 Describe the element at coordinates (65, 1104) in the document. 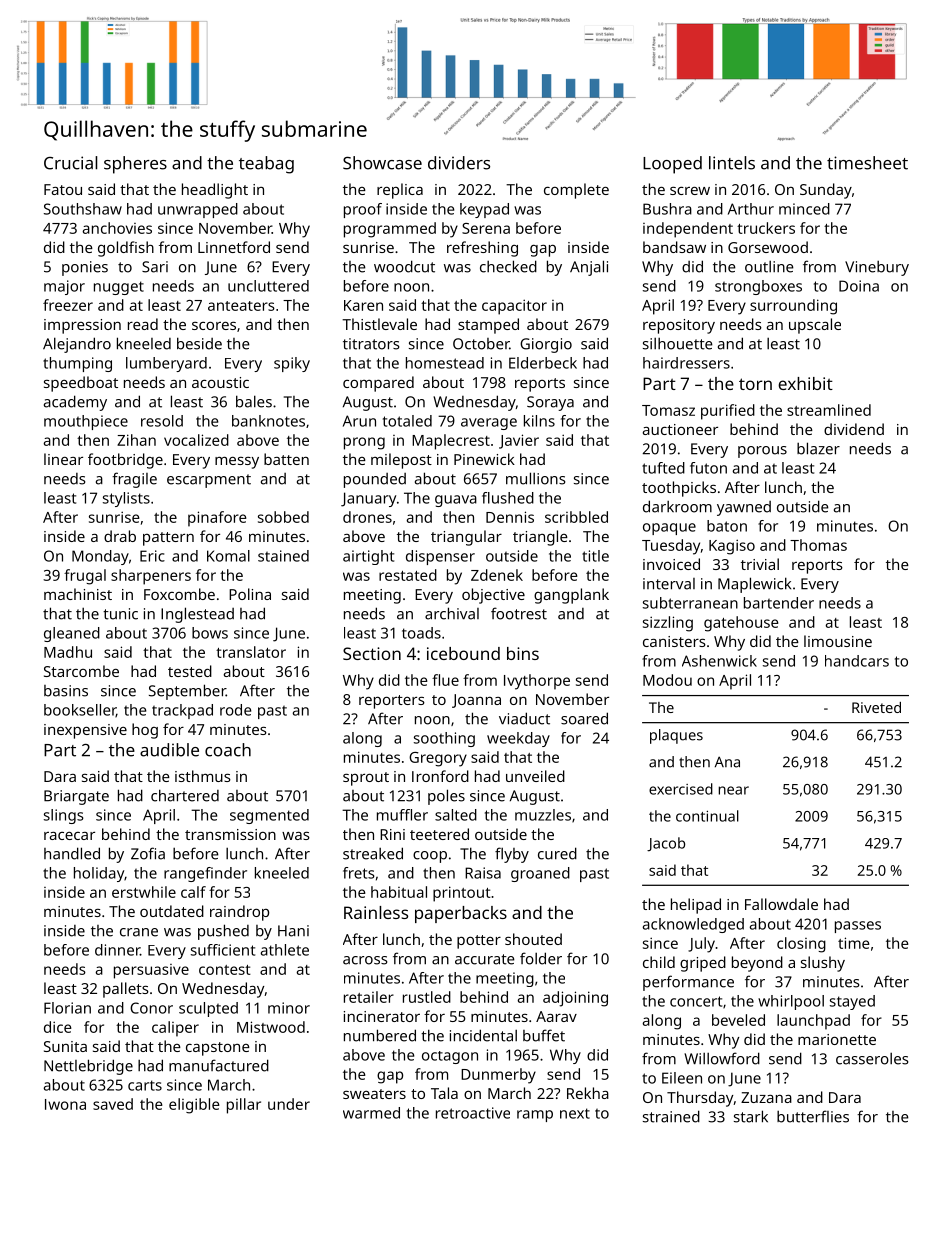

I see `Iwona` at that location.
